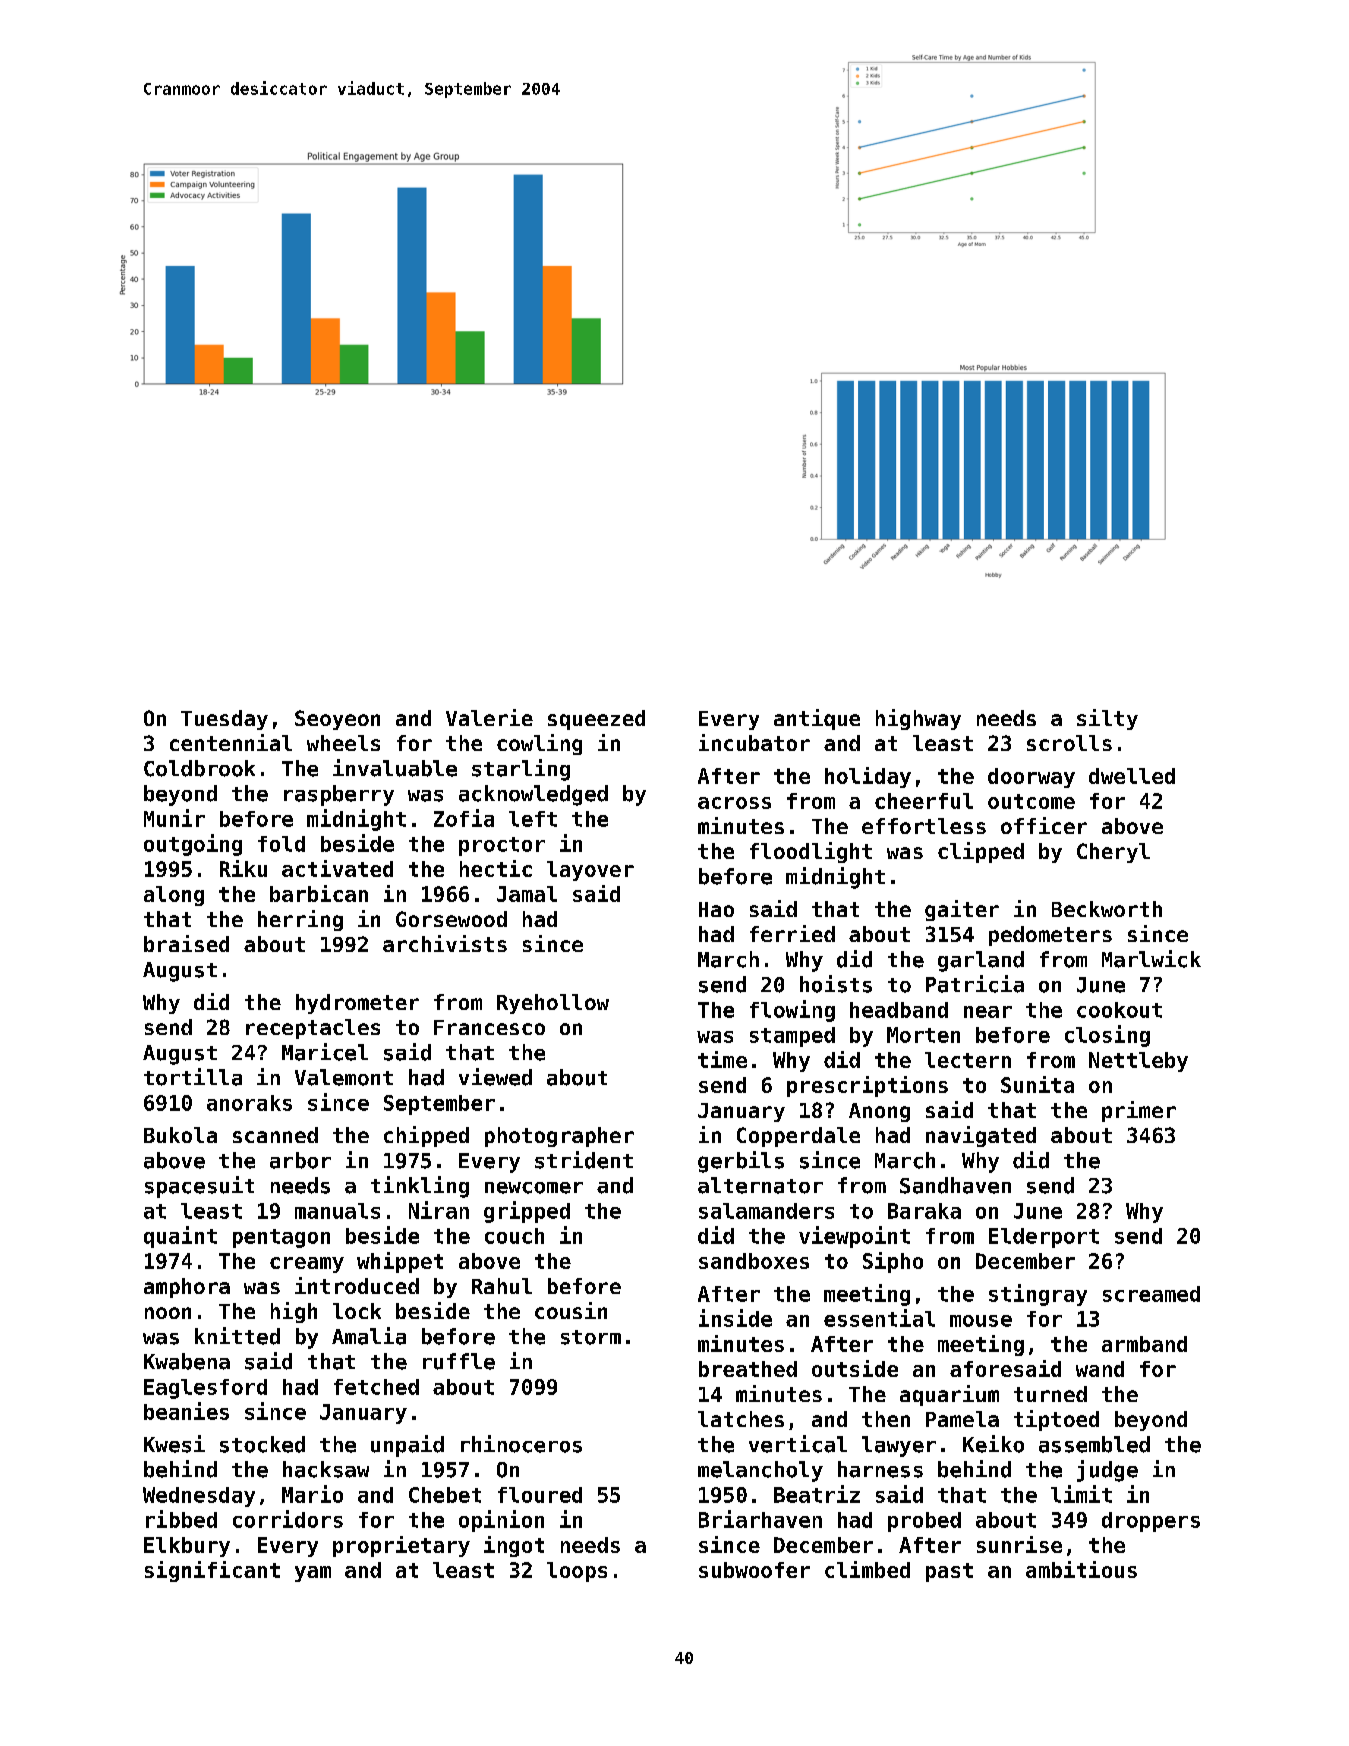 The width and height of the screenshot is (1349, 1746). I want to click on quaint, so click(180, 1237).
